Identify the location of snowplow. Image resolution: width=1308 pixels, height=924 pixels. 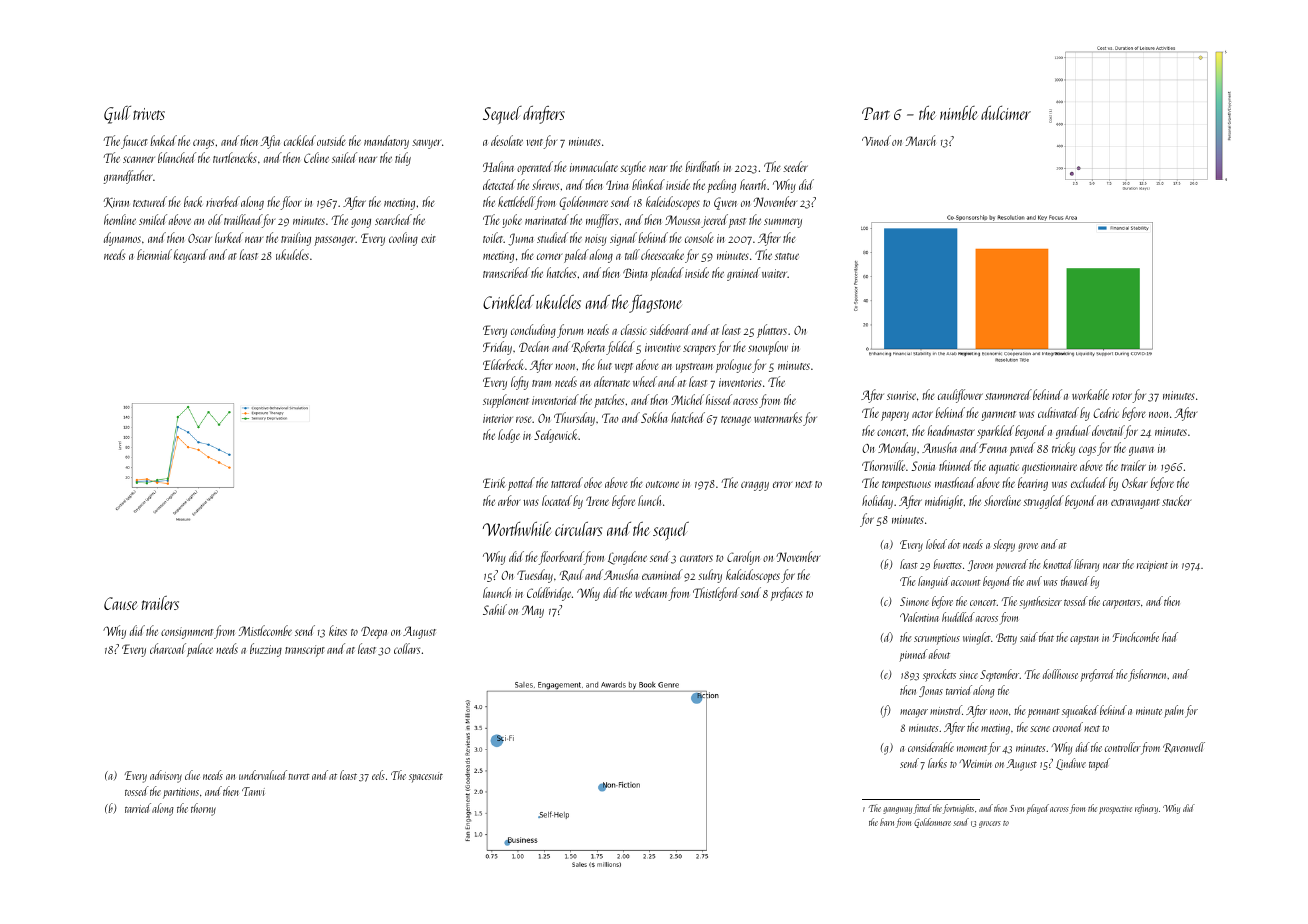
(768, 348).
